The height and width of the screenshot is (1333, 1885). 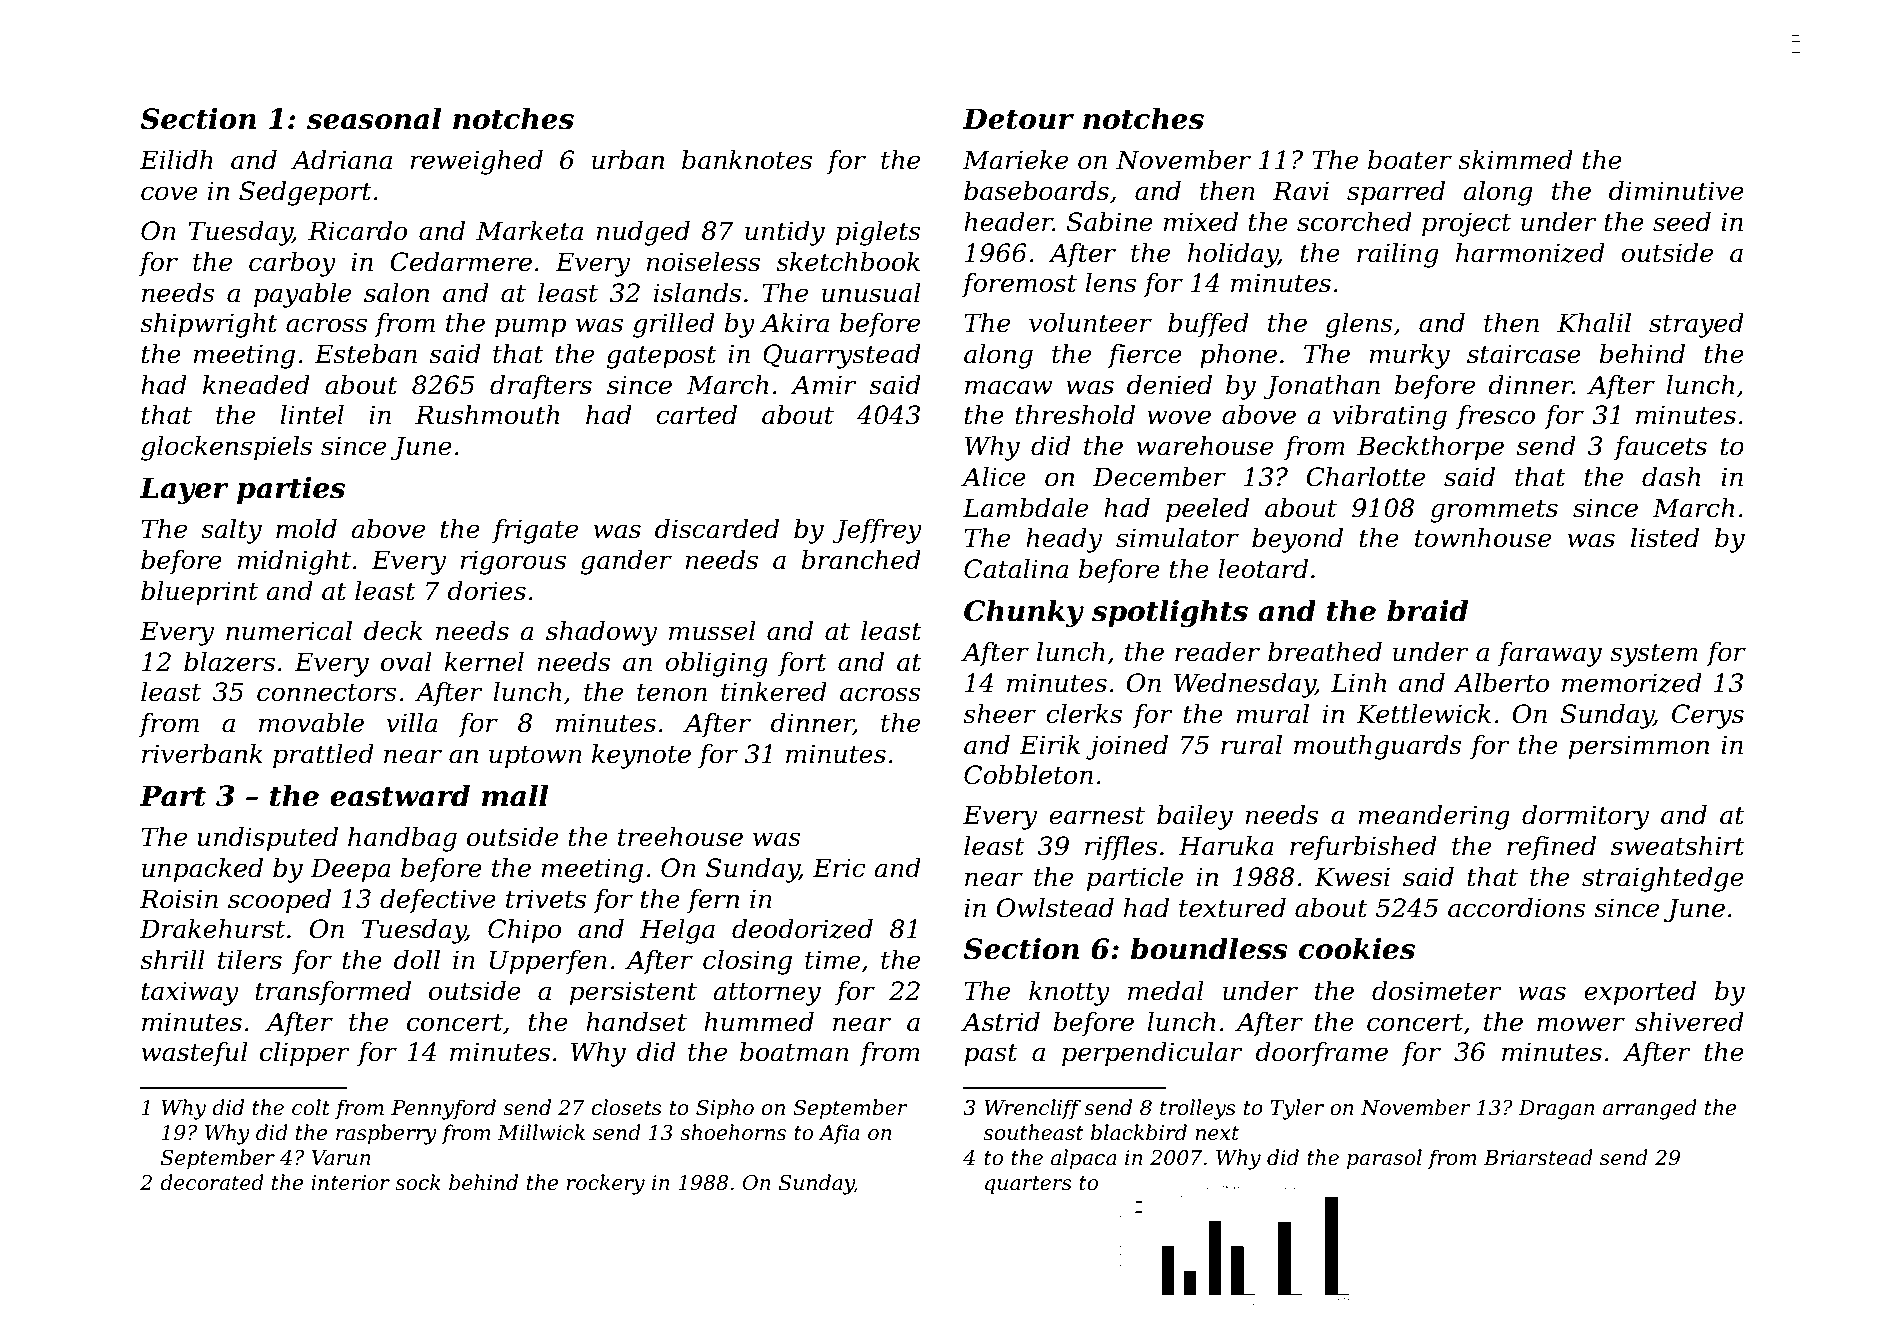 What do you see at coordinates (393, 631) in the screenshot?
I see `deck` at bounding box center [393, 631].
